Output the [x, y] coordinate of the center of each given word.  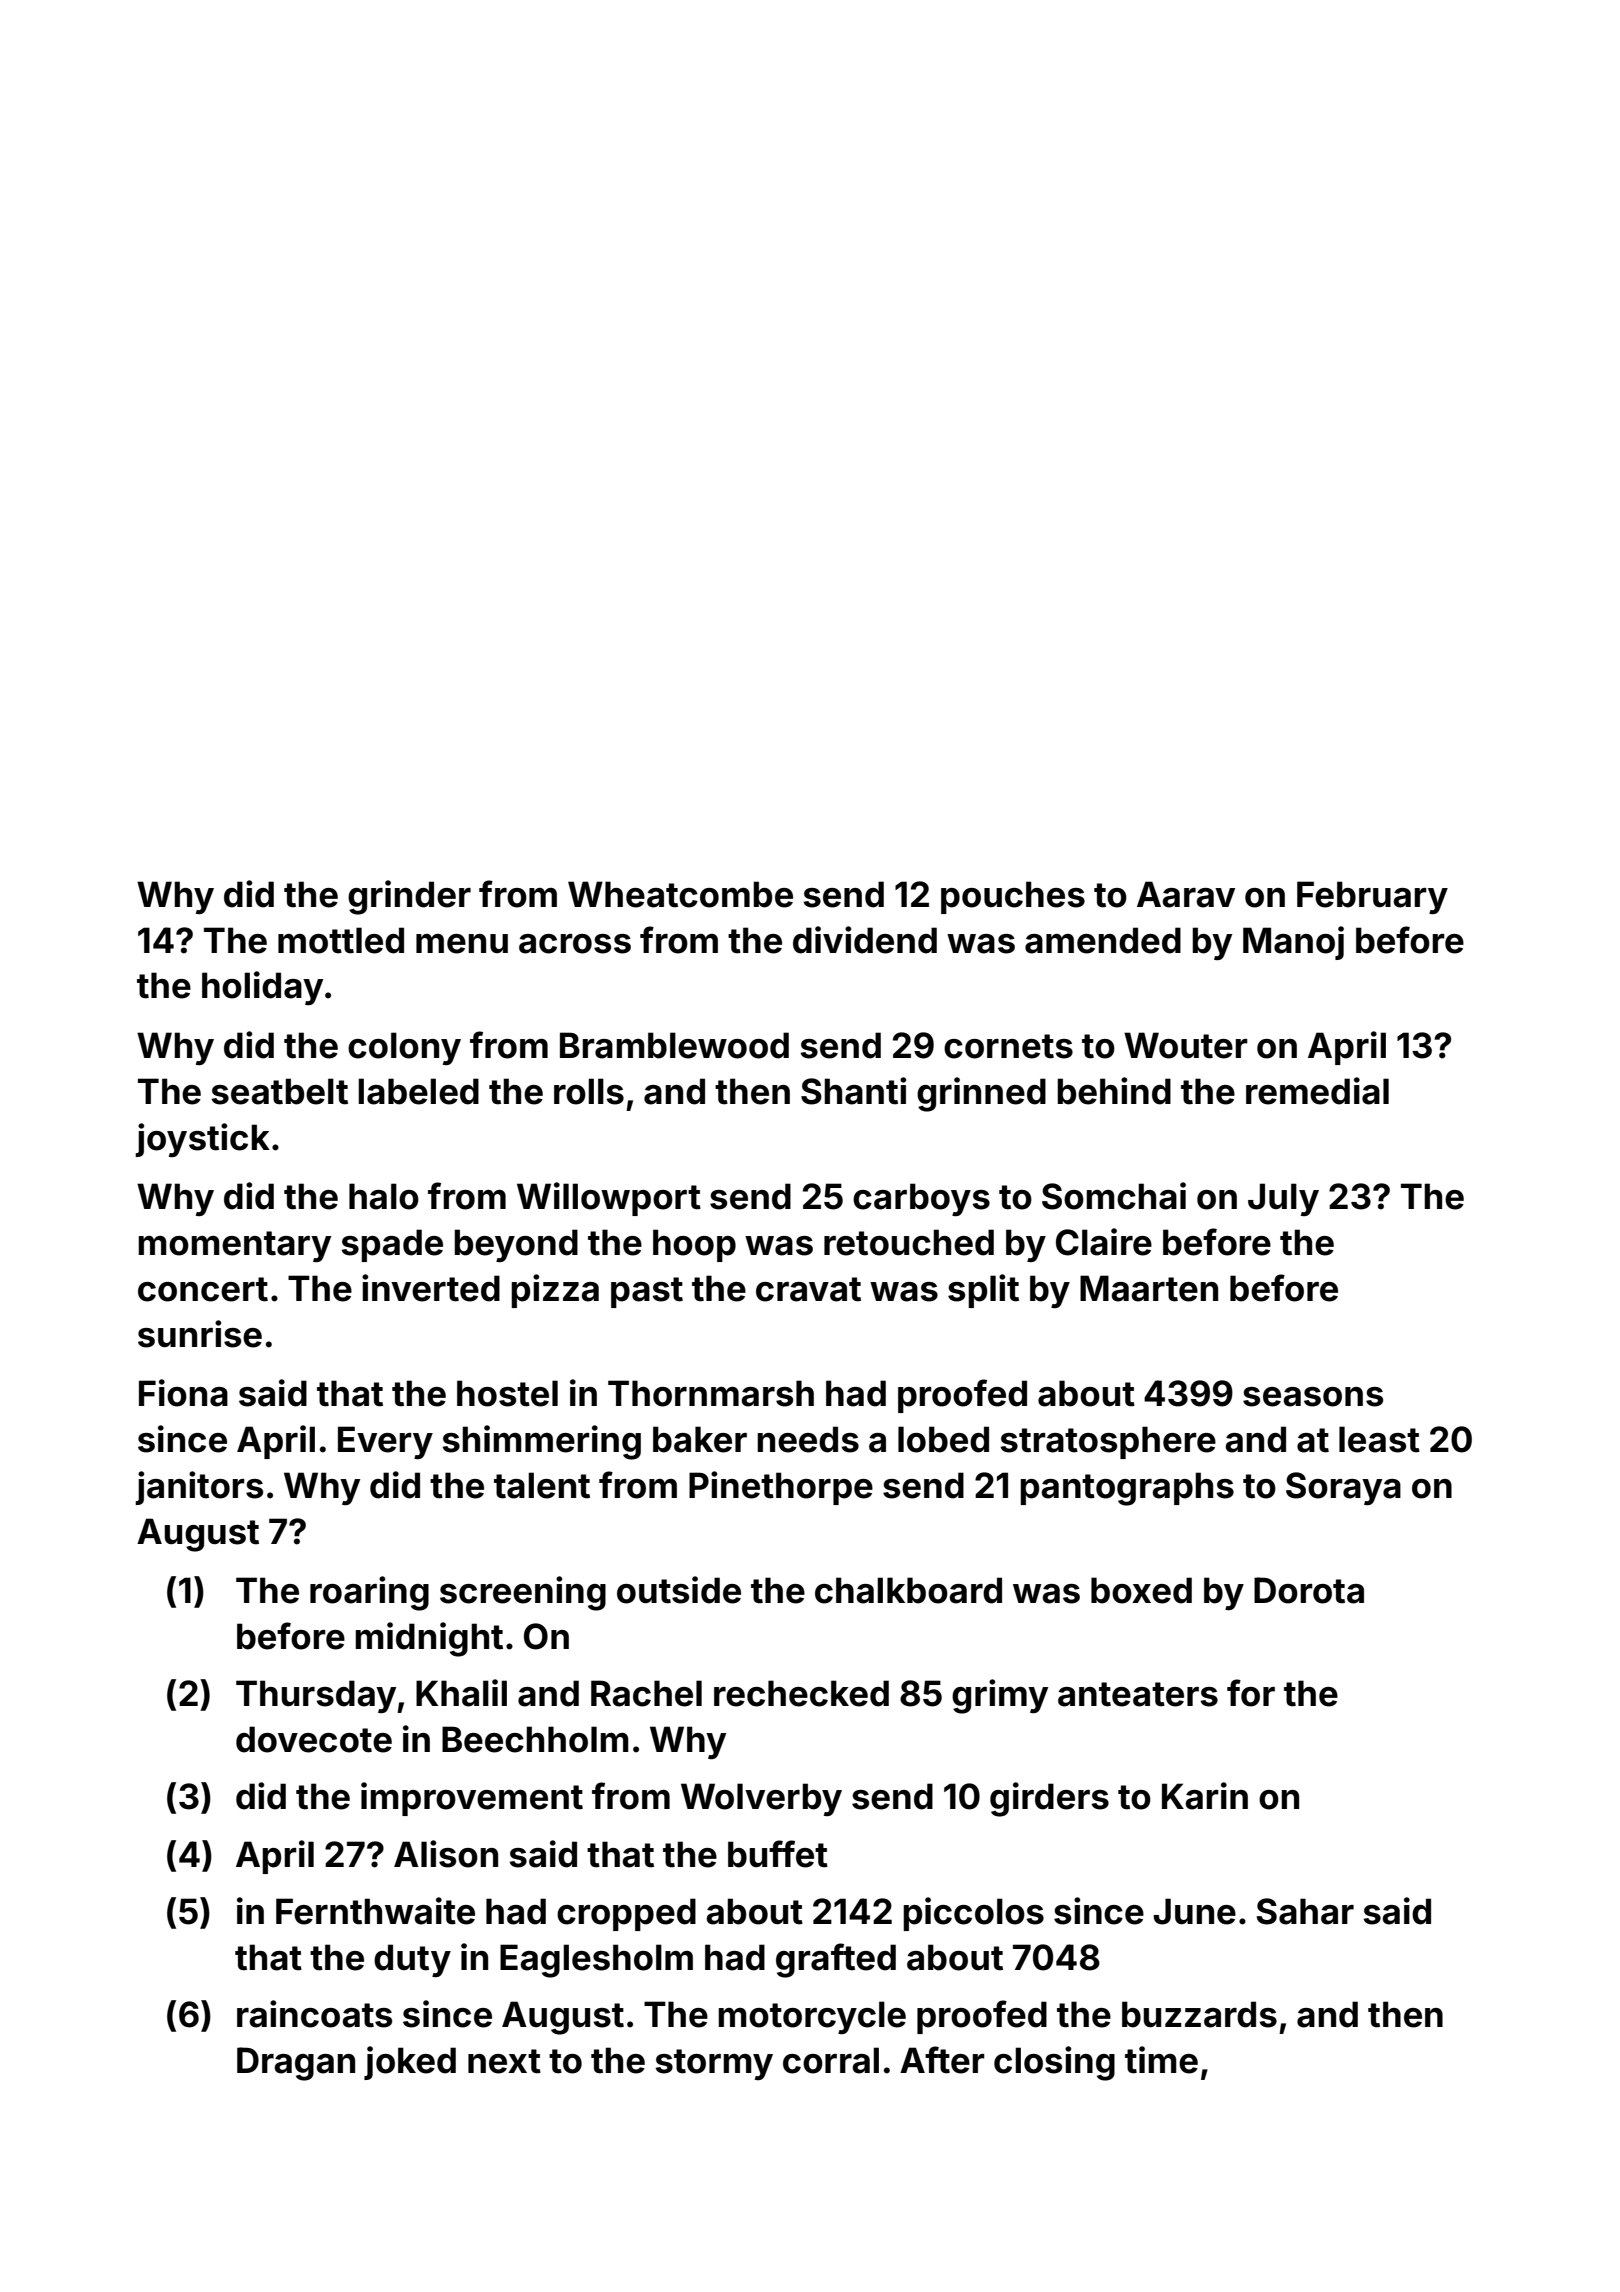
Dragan [296, 2064]
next [504, 2061]
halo [384, 1196]
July [1283, 1199]
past [647, 1292]
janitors [199, 1488]
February [1372, 897]
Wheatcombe [680, 894]
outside [679, 1590]
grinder [409, 897]
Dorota [1309, 1590]
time [1161, 2060]
